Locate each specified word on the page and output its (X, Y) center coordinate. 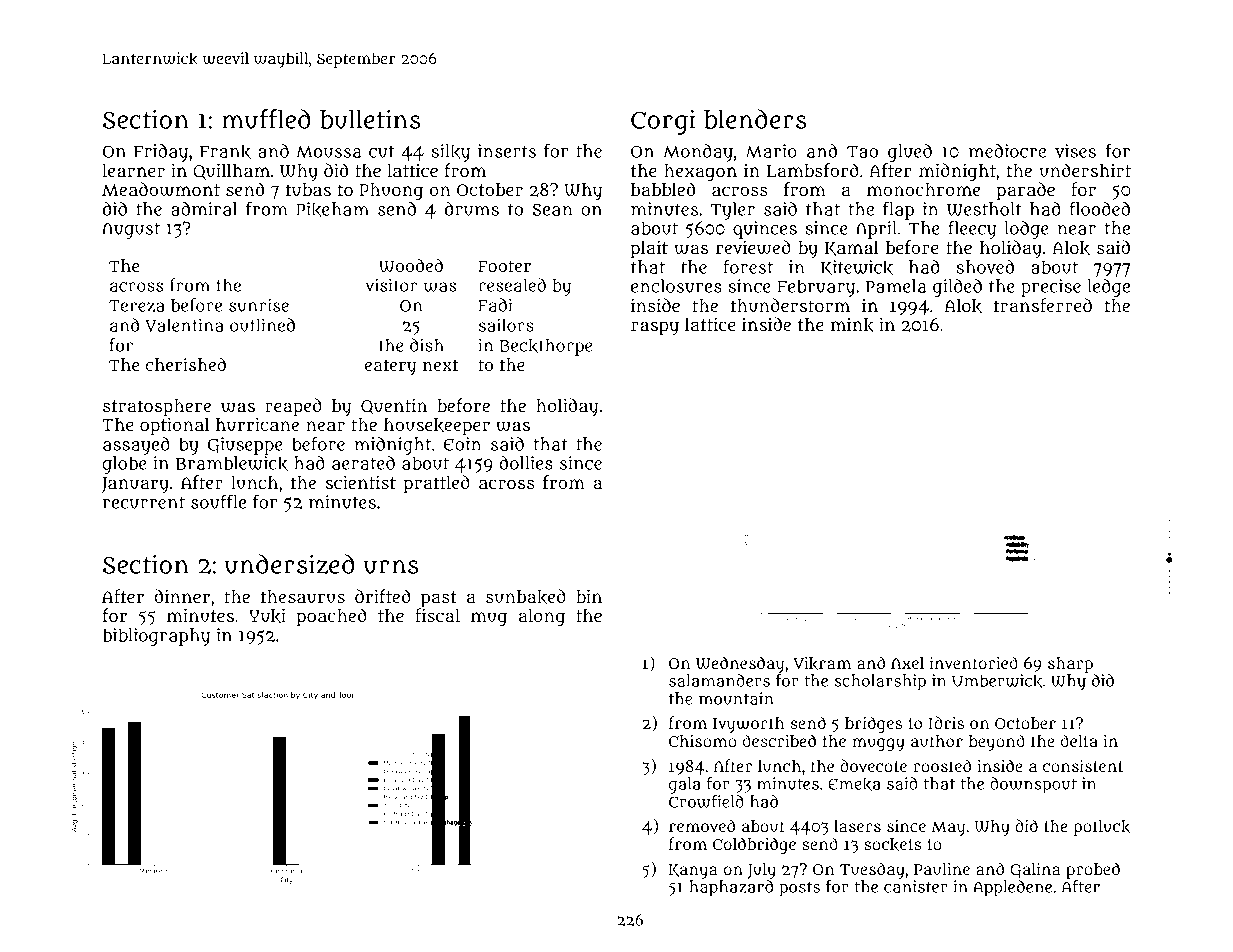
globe (124, 465)
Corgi (663, 122)
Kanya (693, 871)
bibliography (156, 637)
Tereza (137, 306)
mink (852, 325)
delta (1079, 740)
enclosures (676, 286)
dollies (526, 463)
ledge (1108, 288)
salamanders (719, 680)
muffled (266, 119)
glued (910, 153)
